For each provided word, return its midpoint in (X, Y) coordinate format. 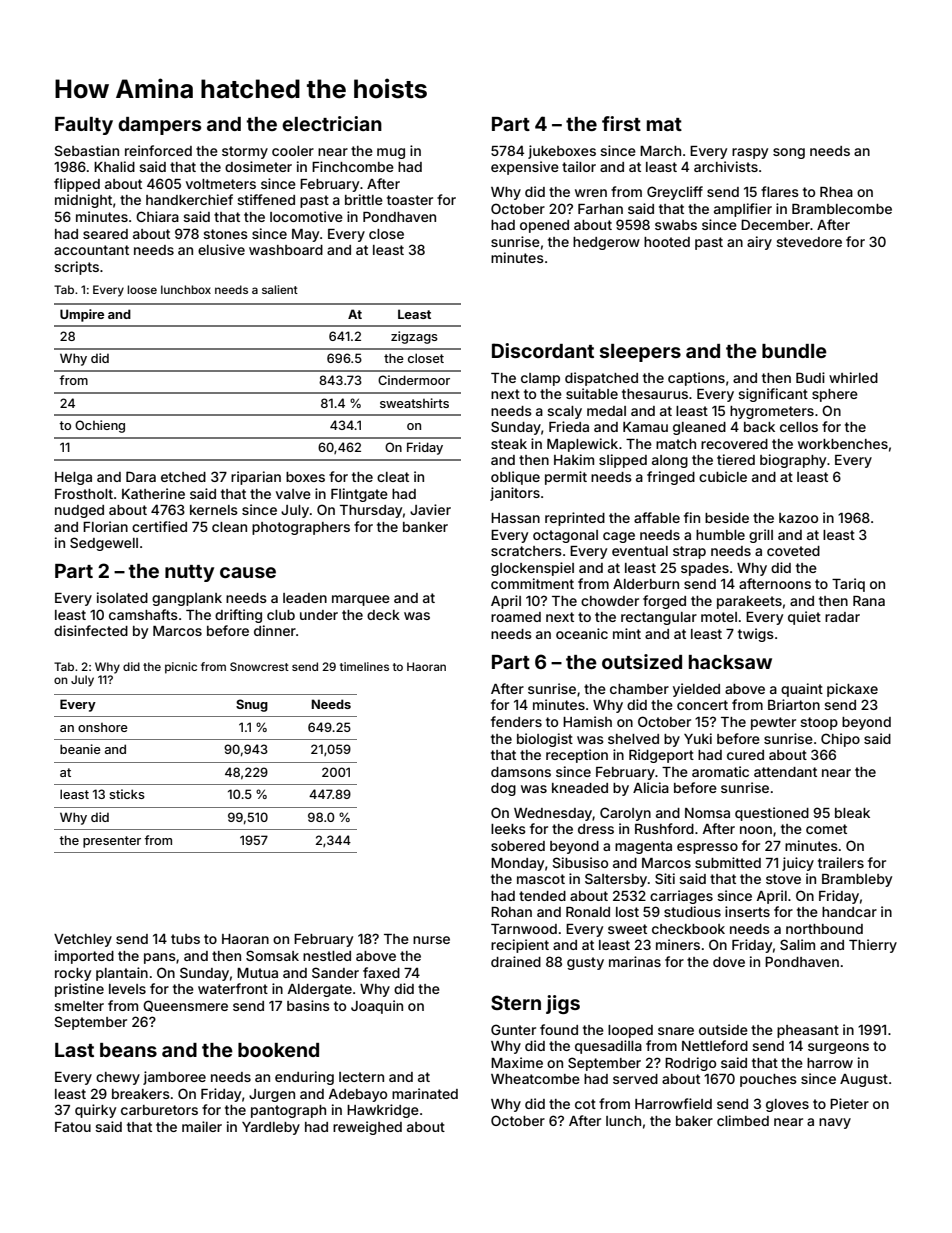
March (660, 151)
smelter (79, 1006)
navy (835, 1123)
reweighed (367, 1128)
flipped (77, 185)
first (621, 123)
